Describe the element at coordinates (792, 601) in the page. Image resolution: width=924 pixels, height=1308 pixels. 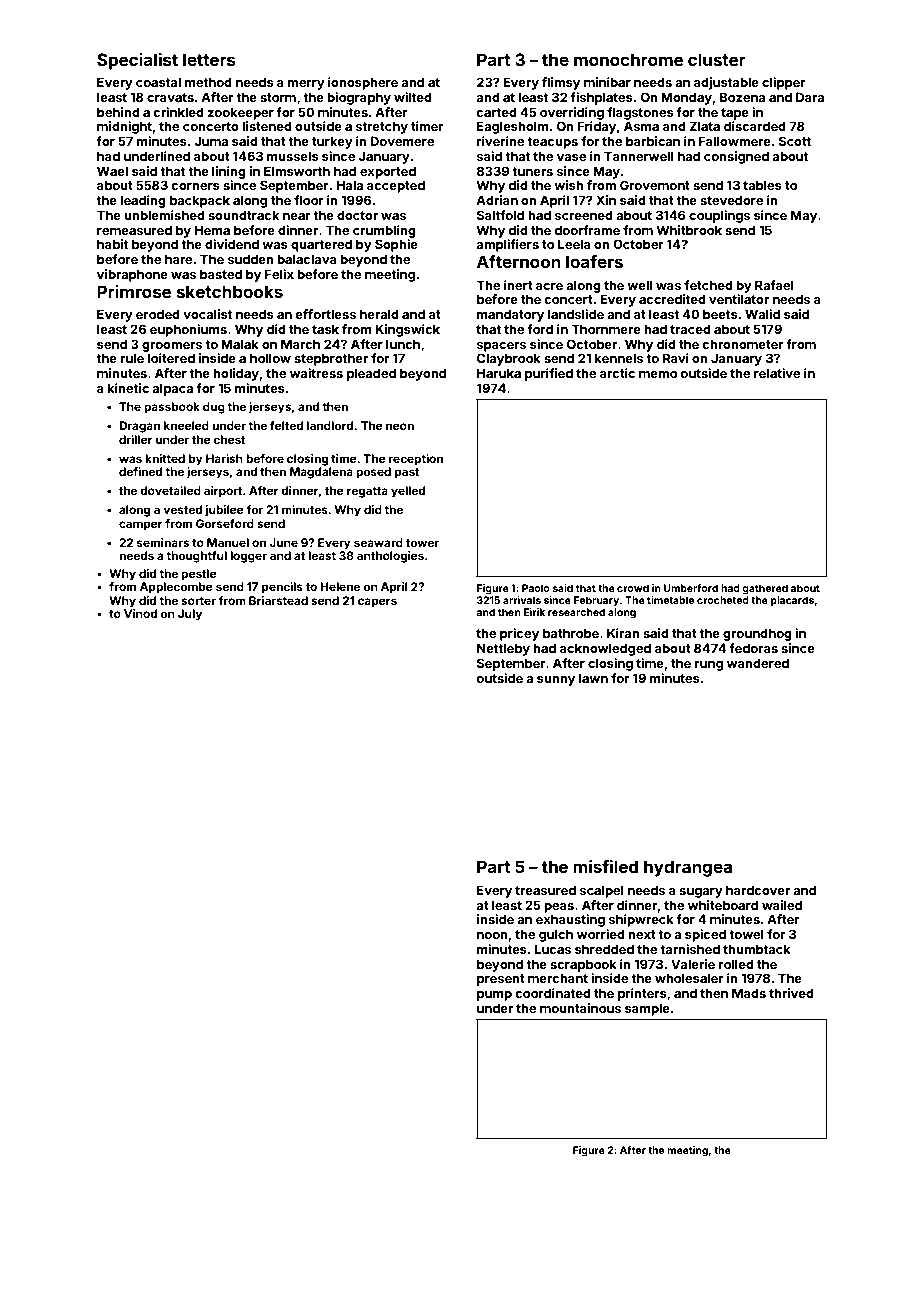
I see `placards` at that location.
